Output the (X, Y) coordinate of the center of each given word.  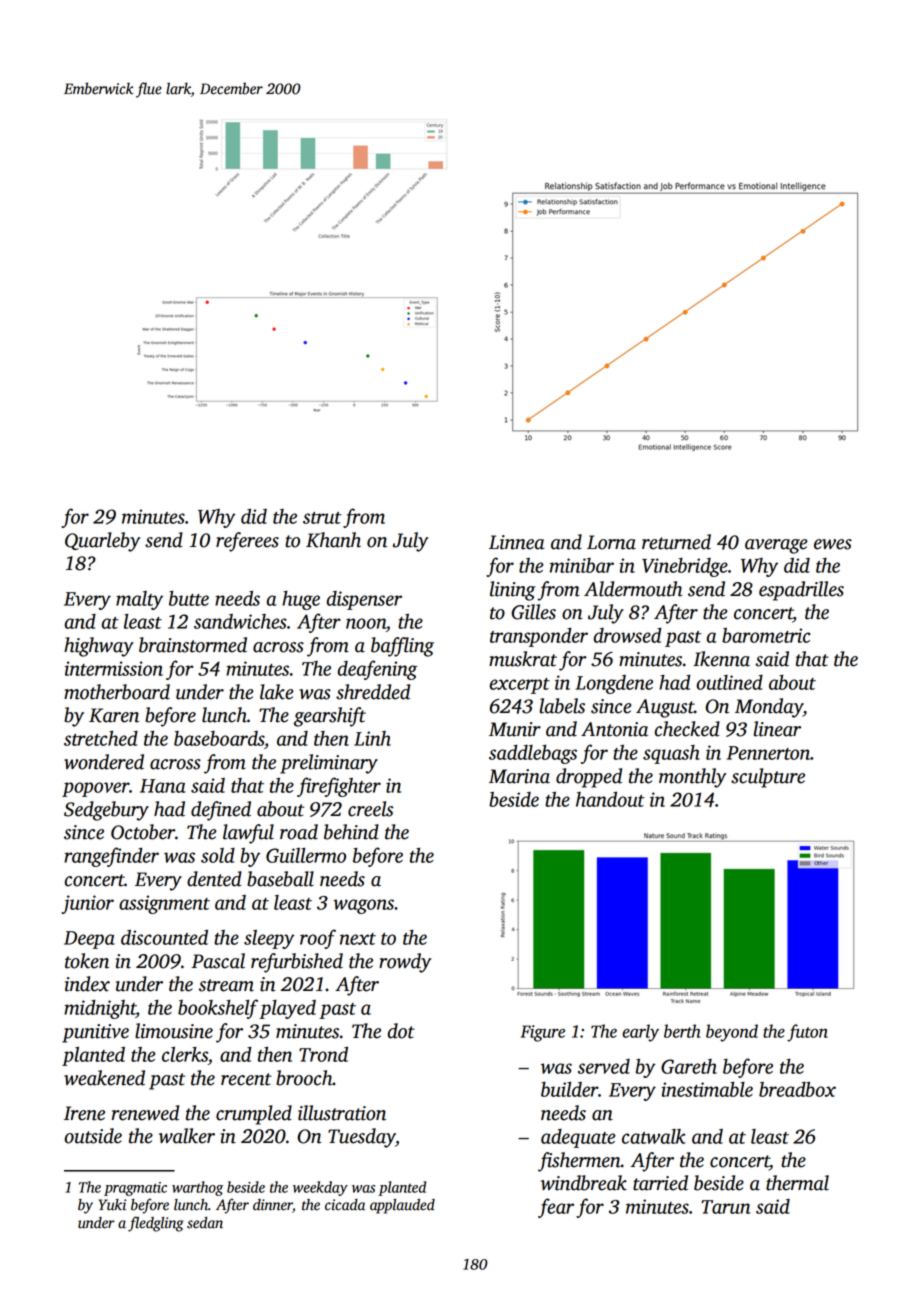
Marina (519, 776)
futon (807, 1033)
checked (687, 729)
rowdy (405, 963)
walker (187, 1136)
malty (139, 600)
